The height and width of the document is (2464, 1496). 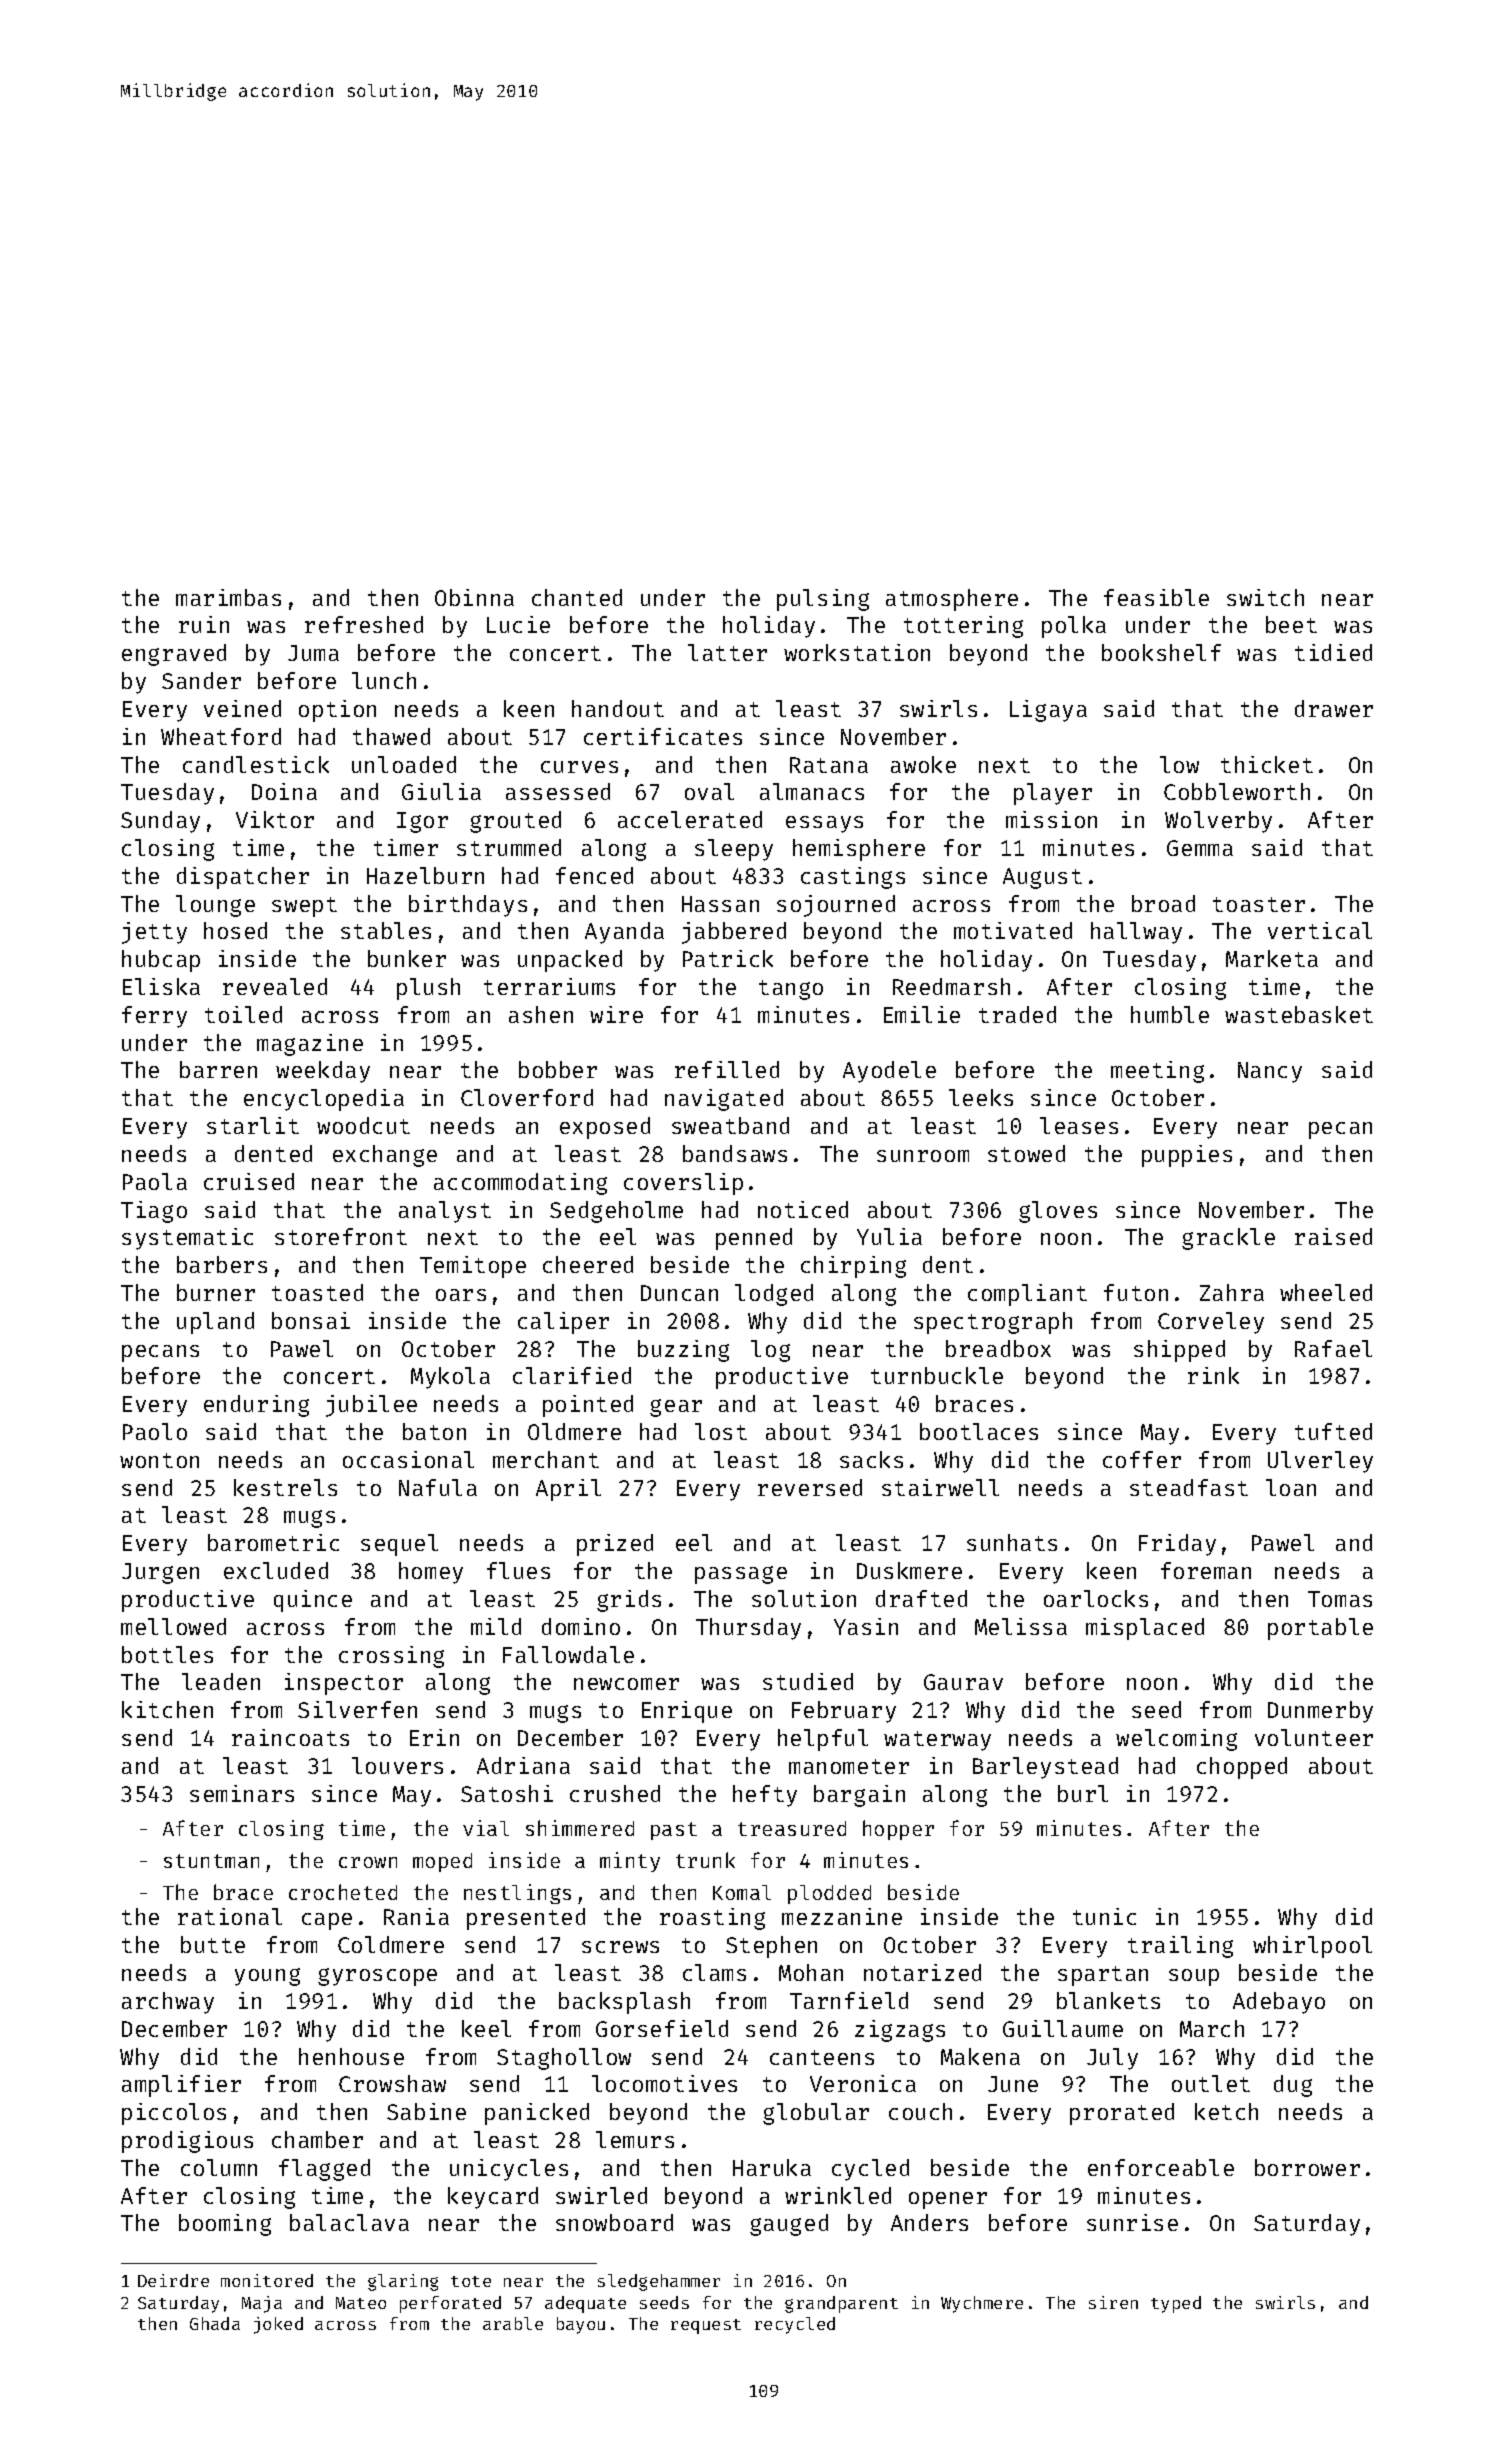 What do you see at coordinates (278, 2325) in the document?
I see `joked` at bounding box center [278, 2325].
